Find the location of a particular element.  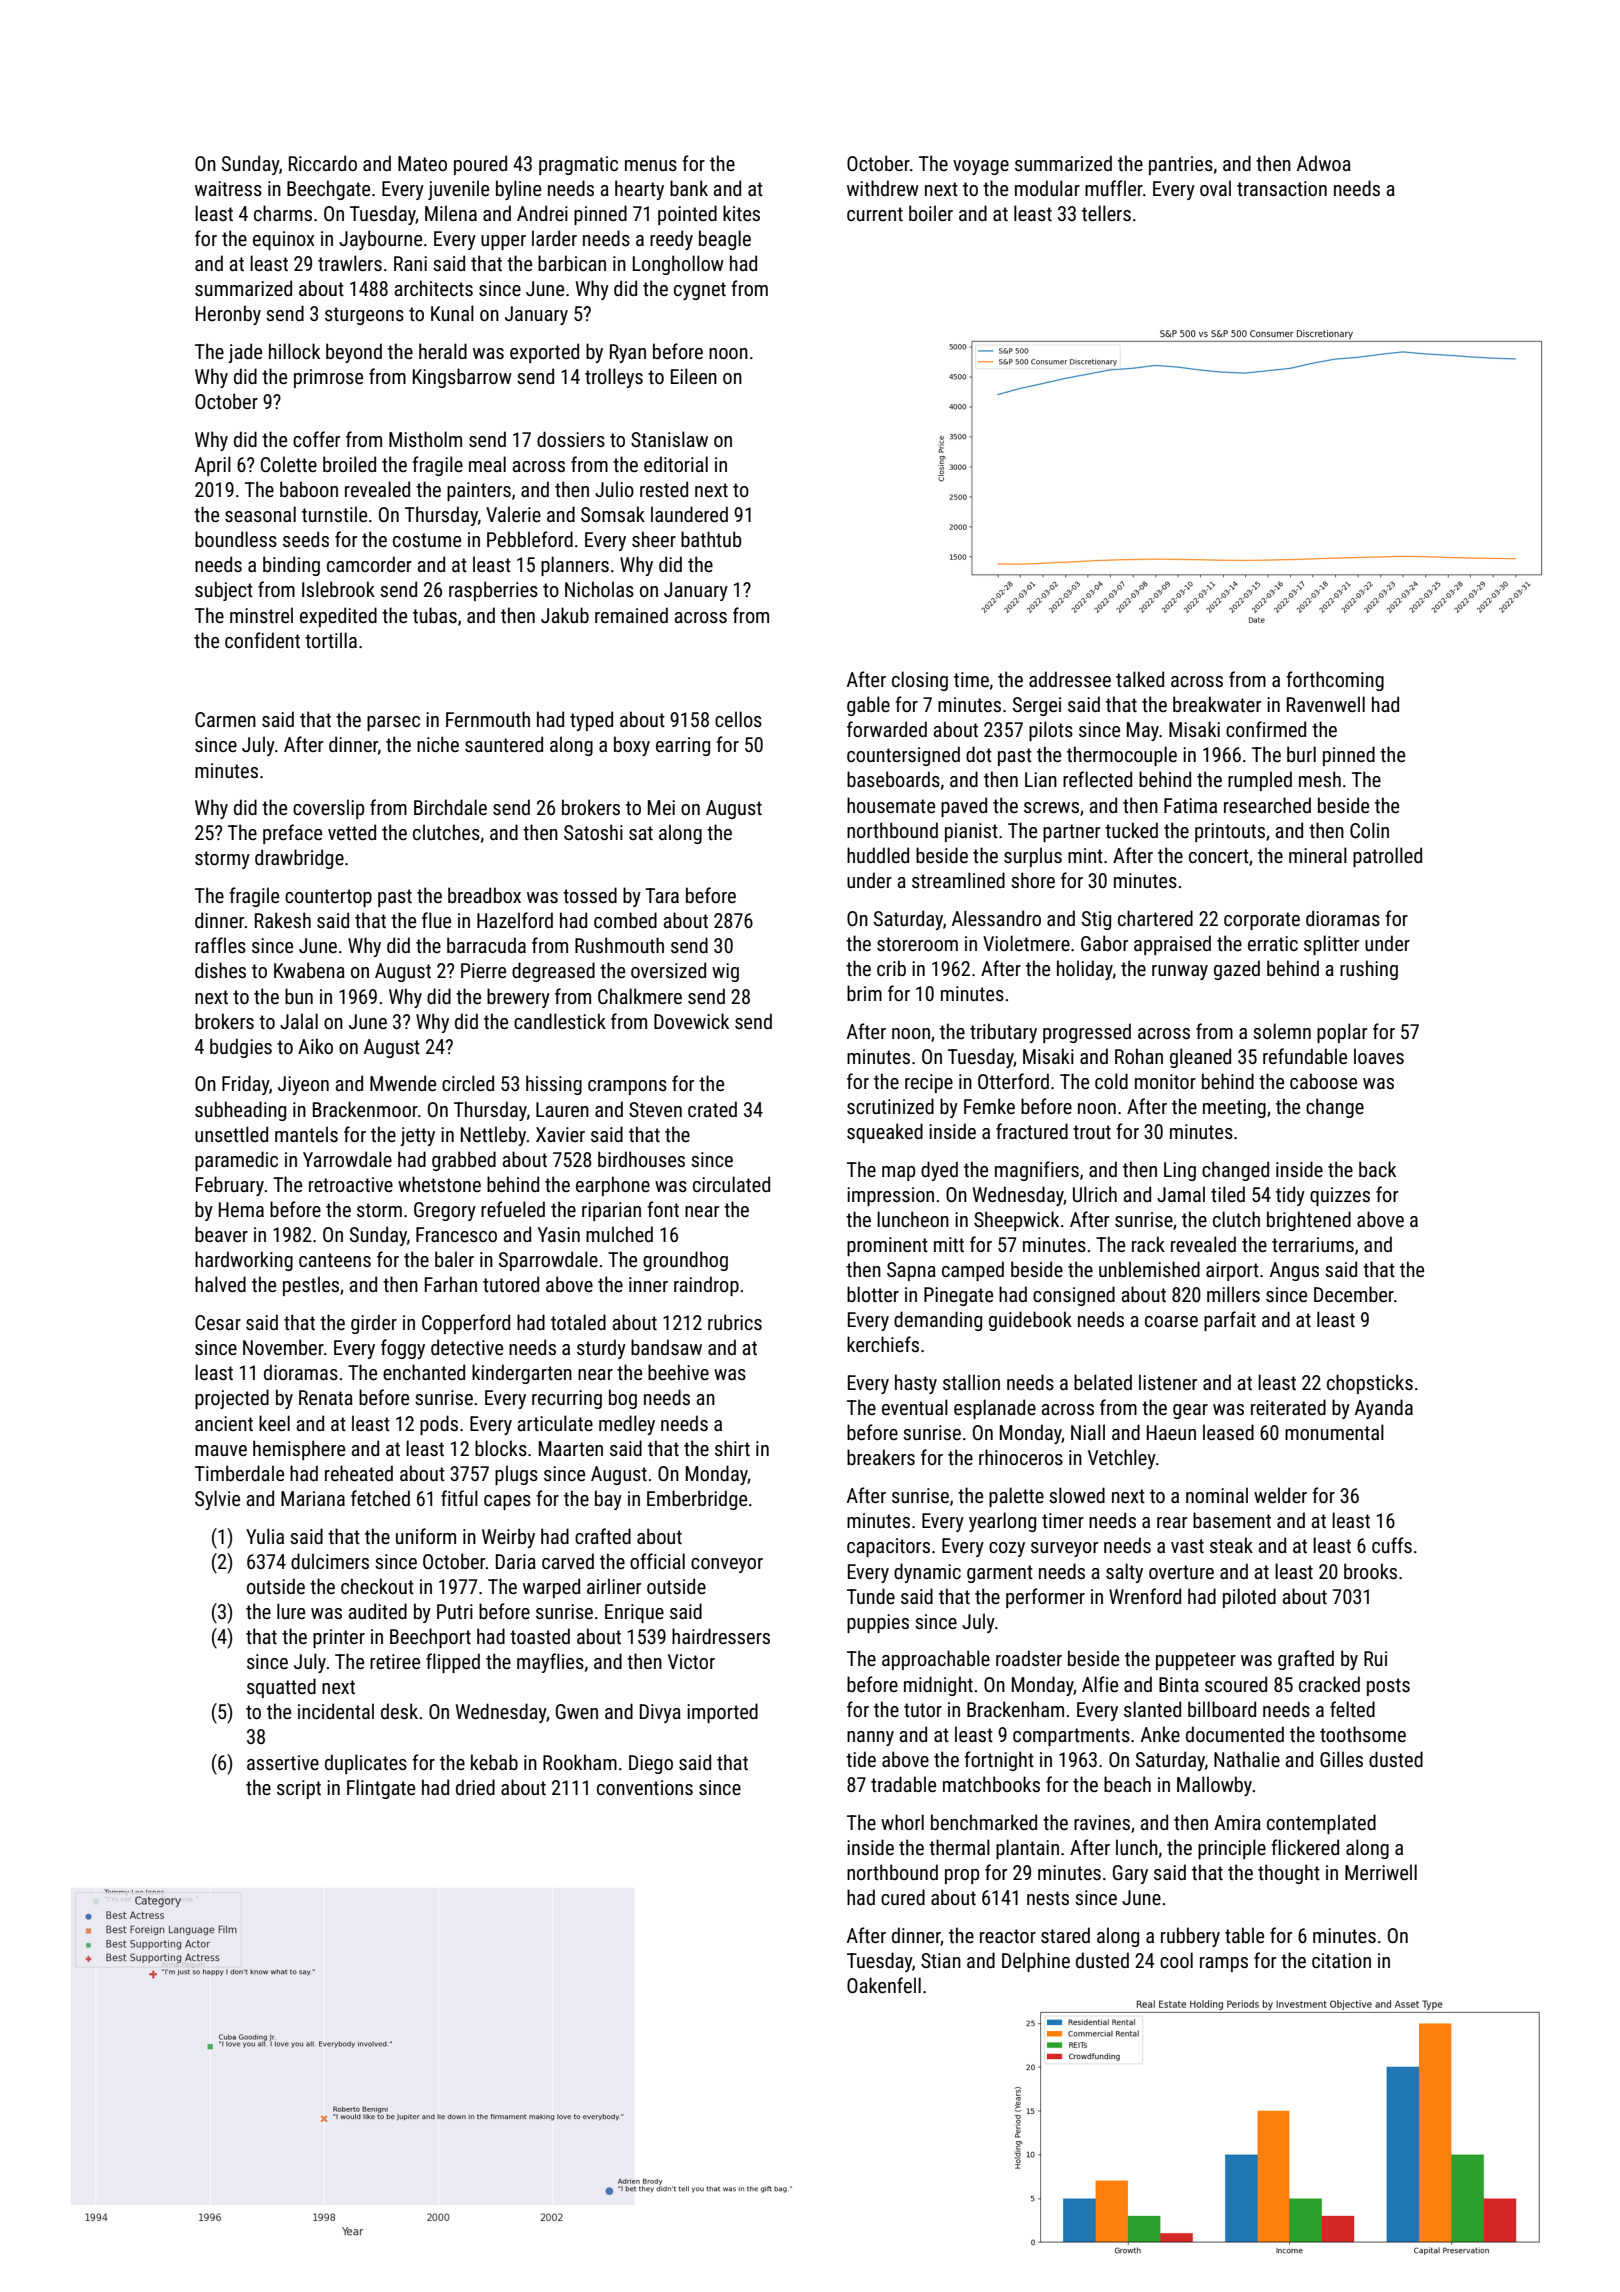

script is located at coordinates (299, 1789).
